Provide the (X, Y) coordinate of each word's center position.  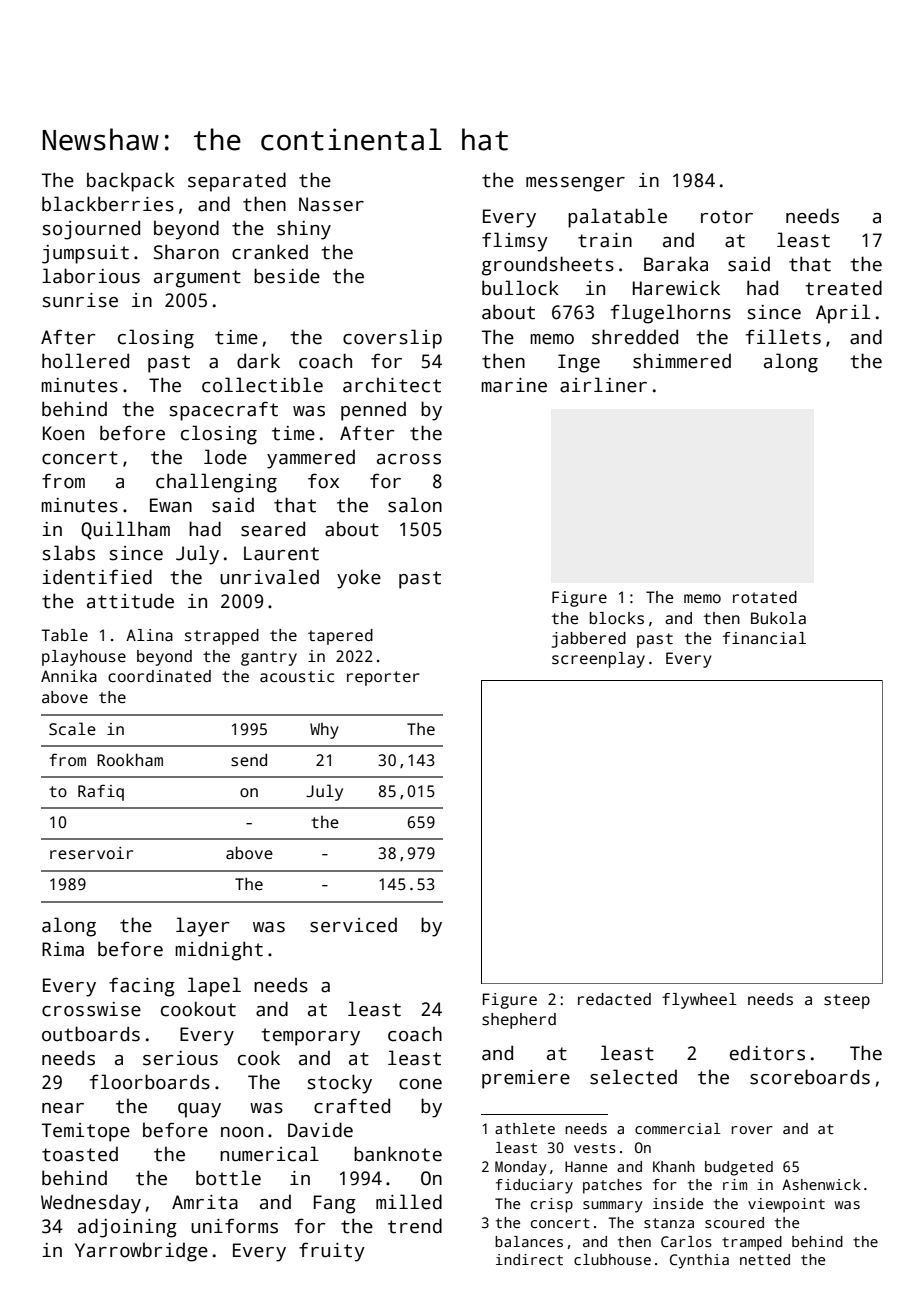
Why (324, 731)
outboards (91, 1034)
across (409, 459)
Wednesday (91, 1204)
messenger (575, 184)
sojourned (91, 230)
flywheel (699, 1001)
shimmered (682, 361)
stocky (340, 1084)
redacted (614, 999)
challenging (216, 483)
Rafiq (101, 792)
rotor (727, 217)
